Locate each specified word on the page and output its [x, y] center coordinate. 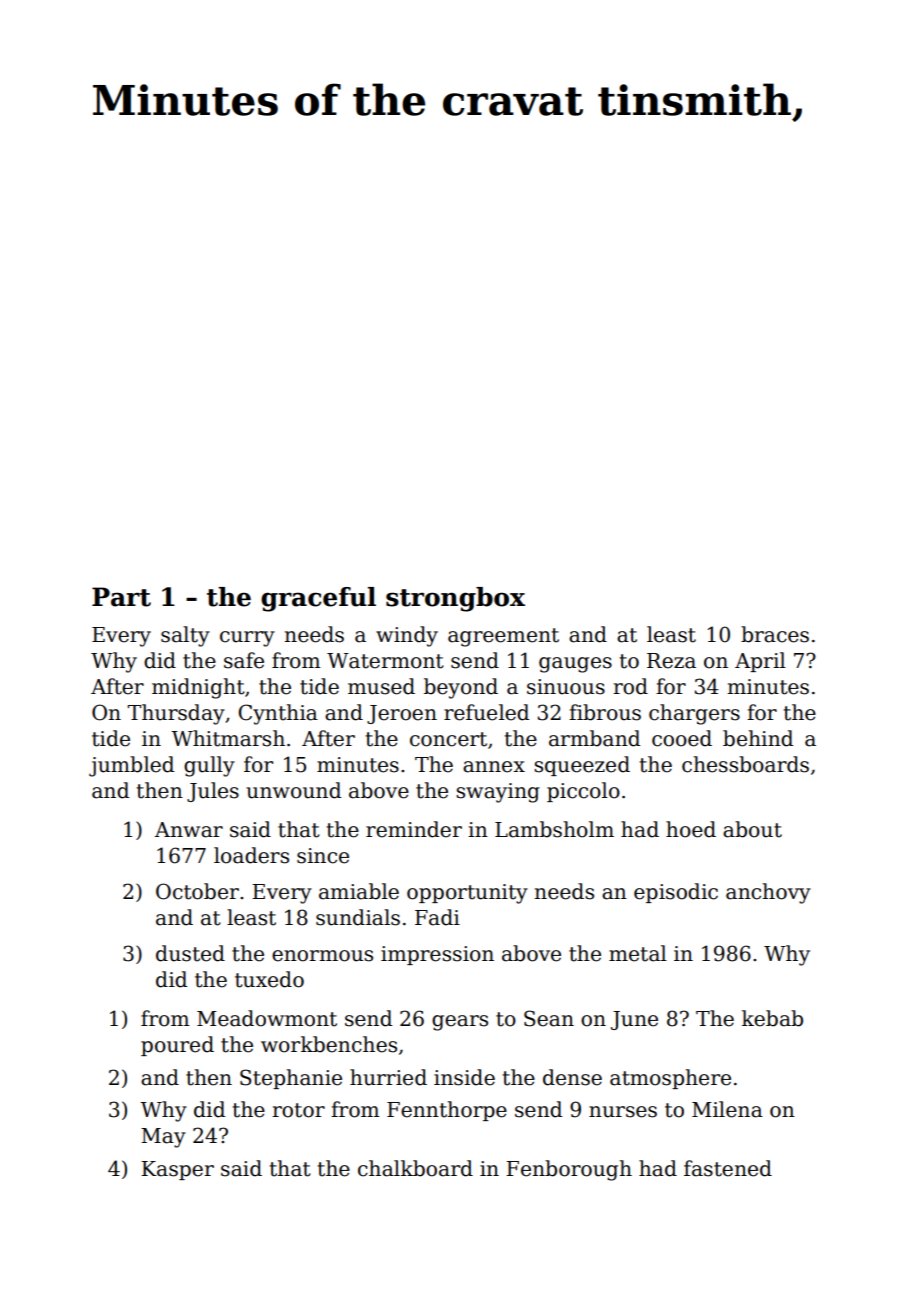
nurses [623, 1112]
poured [177, 1046]
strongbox [455, 599]
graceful [318, 599]
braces [775, 634]
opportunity [467, 894]
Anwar [189, 830]
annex [494, 767]
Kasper [177, 1170]
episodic [676, 893]
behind [758, 738]
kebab [772, 1018]
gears [460, 1023]
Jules [213, 792]
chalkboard [415, 1168]
